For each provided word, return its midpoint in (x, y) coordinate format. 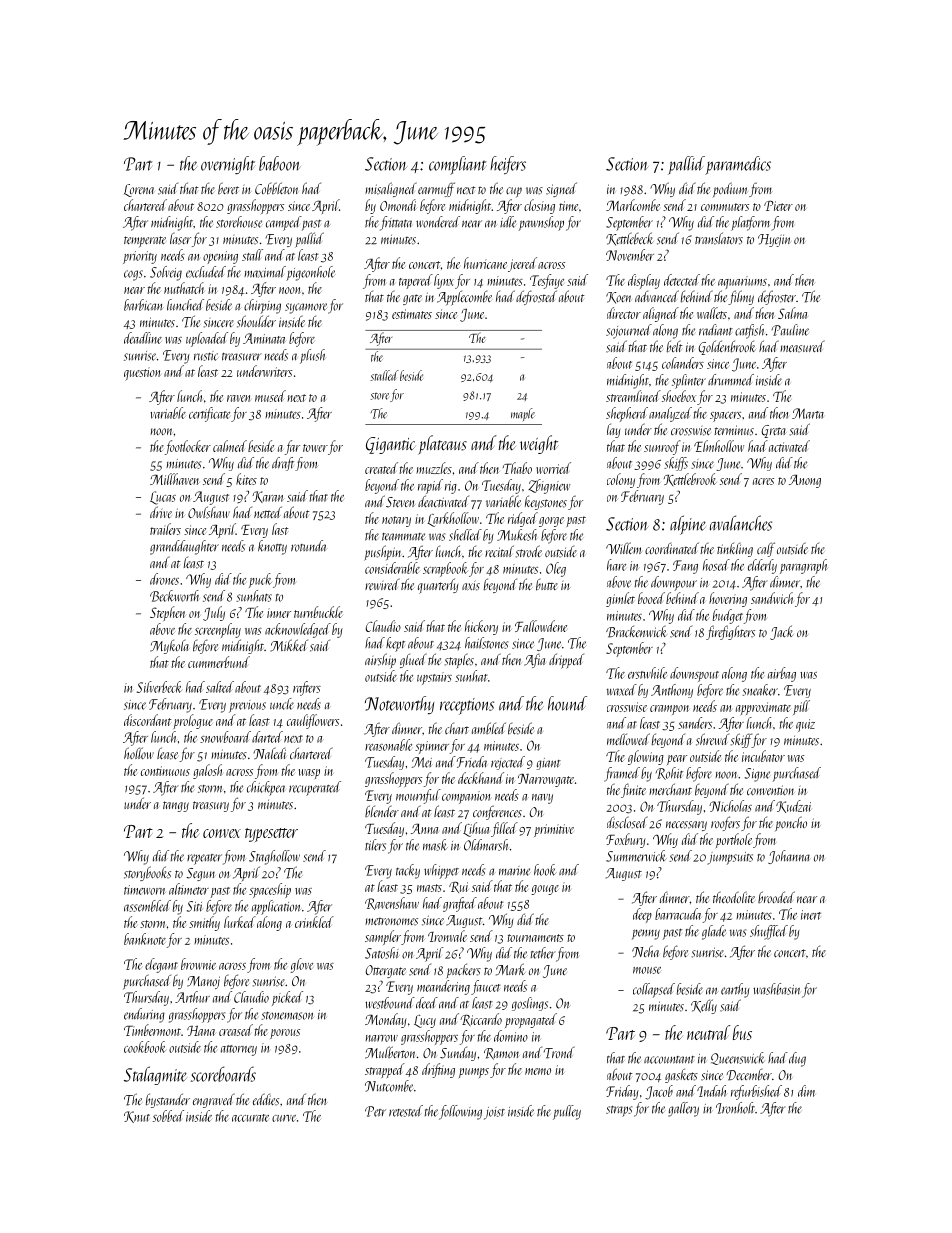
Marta (808, 413)
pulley (567, 1112)
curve (284, 1118)
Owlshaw (209, 512)
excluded (206, 272)
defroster (777, 297)
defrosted (536, 297)
